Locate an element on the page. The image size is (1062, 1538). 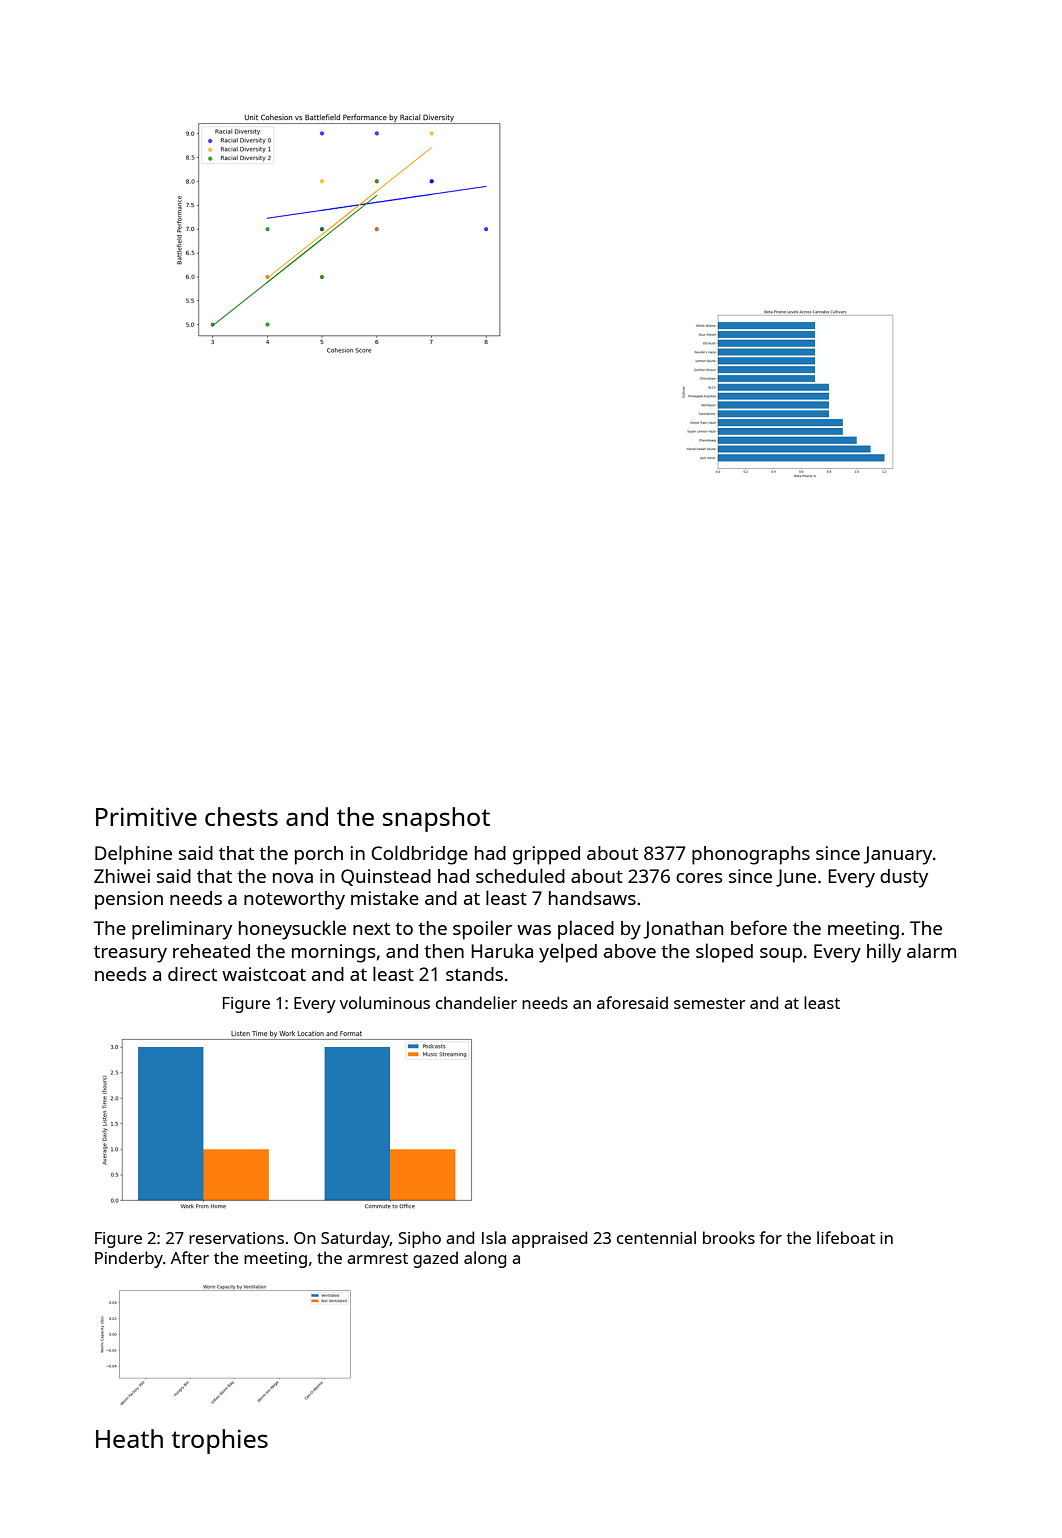
Sipho is located at coordinates (420, 1239).
